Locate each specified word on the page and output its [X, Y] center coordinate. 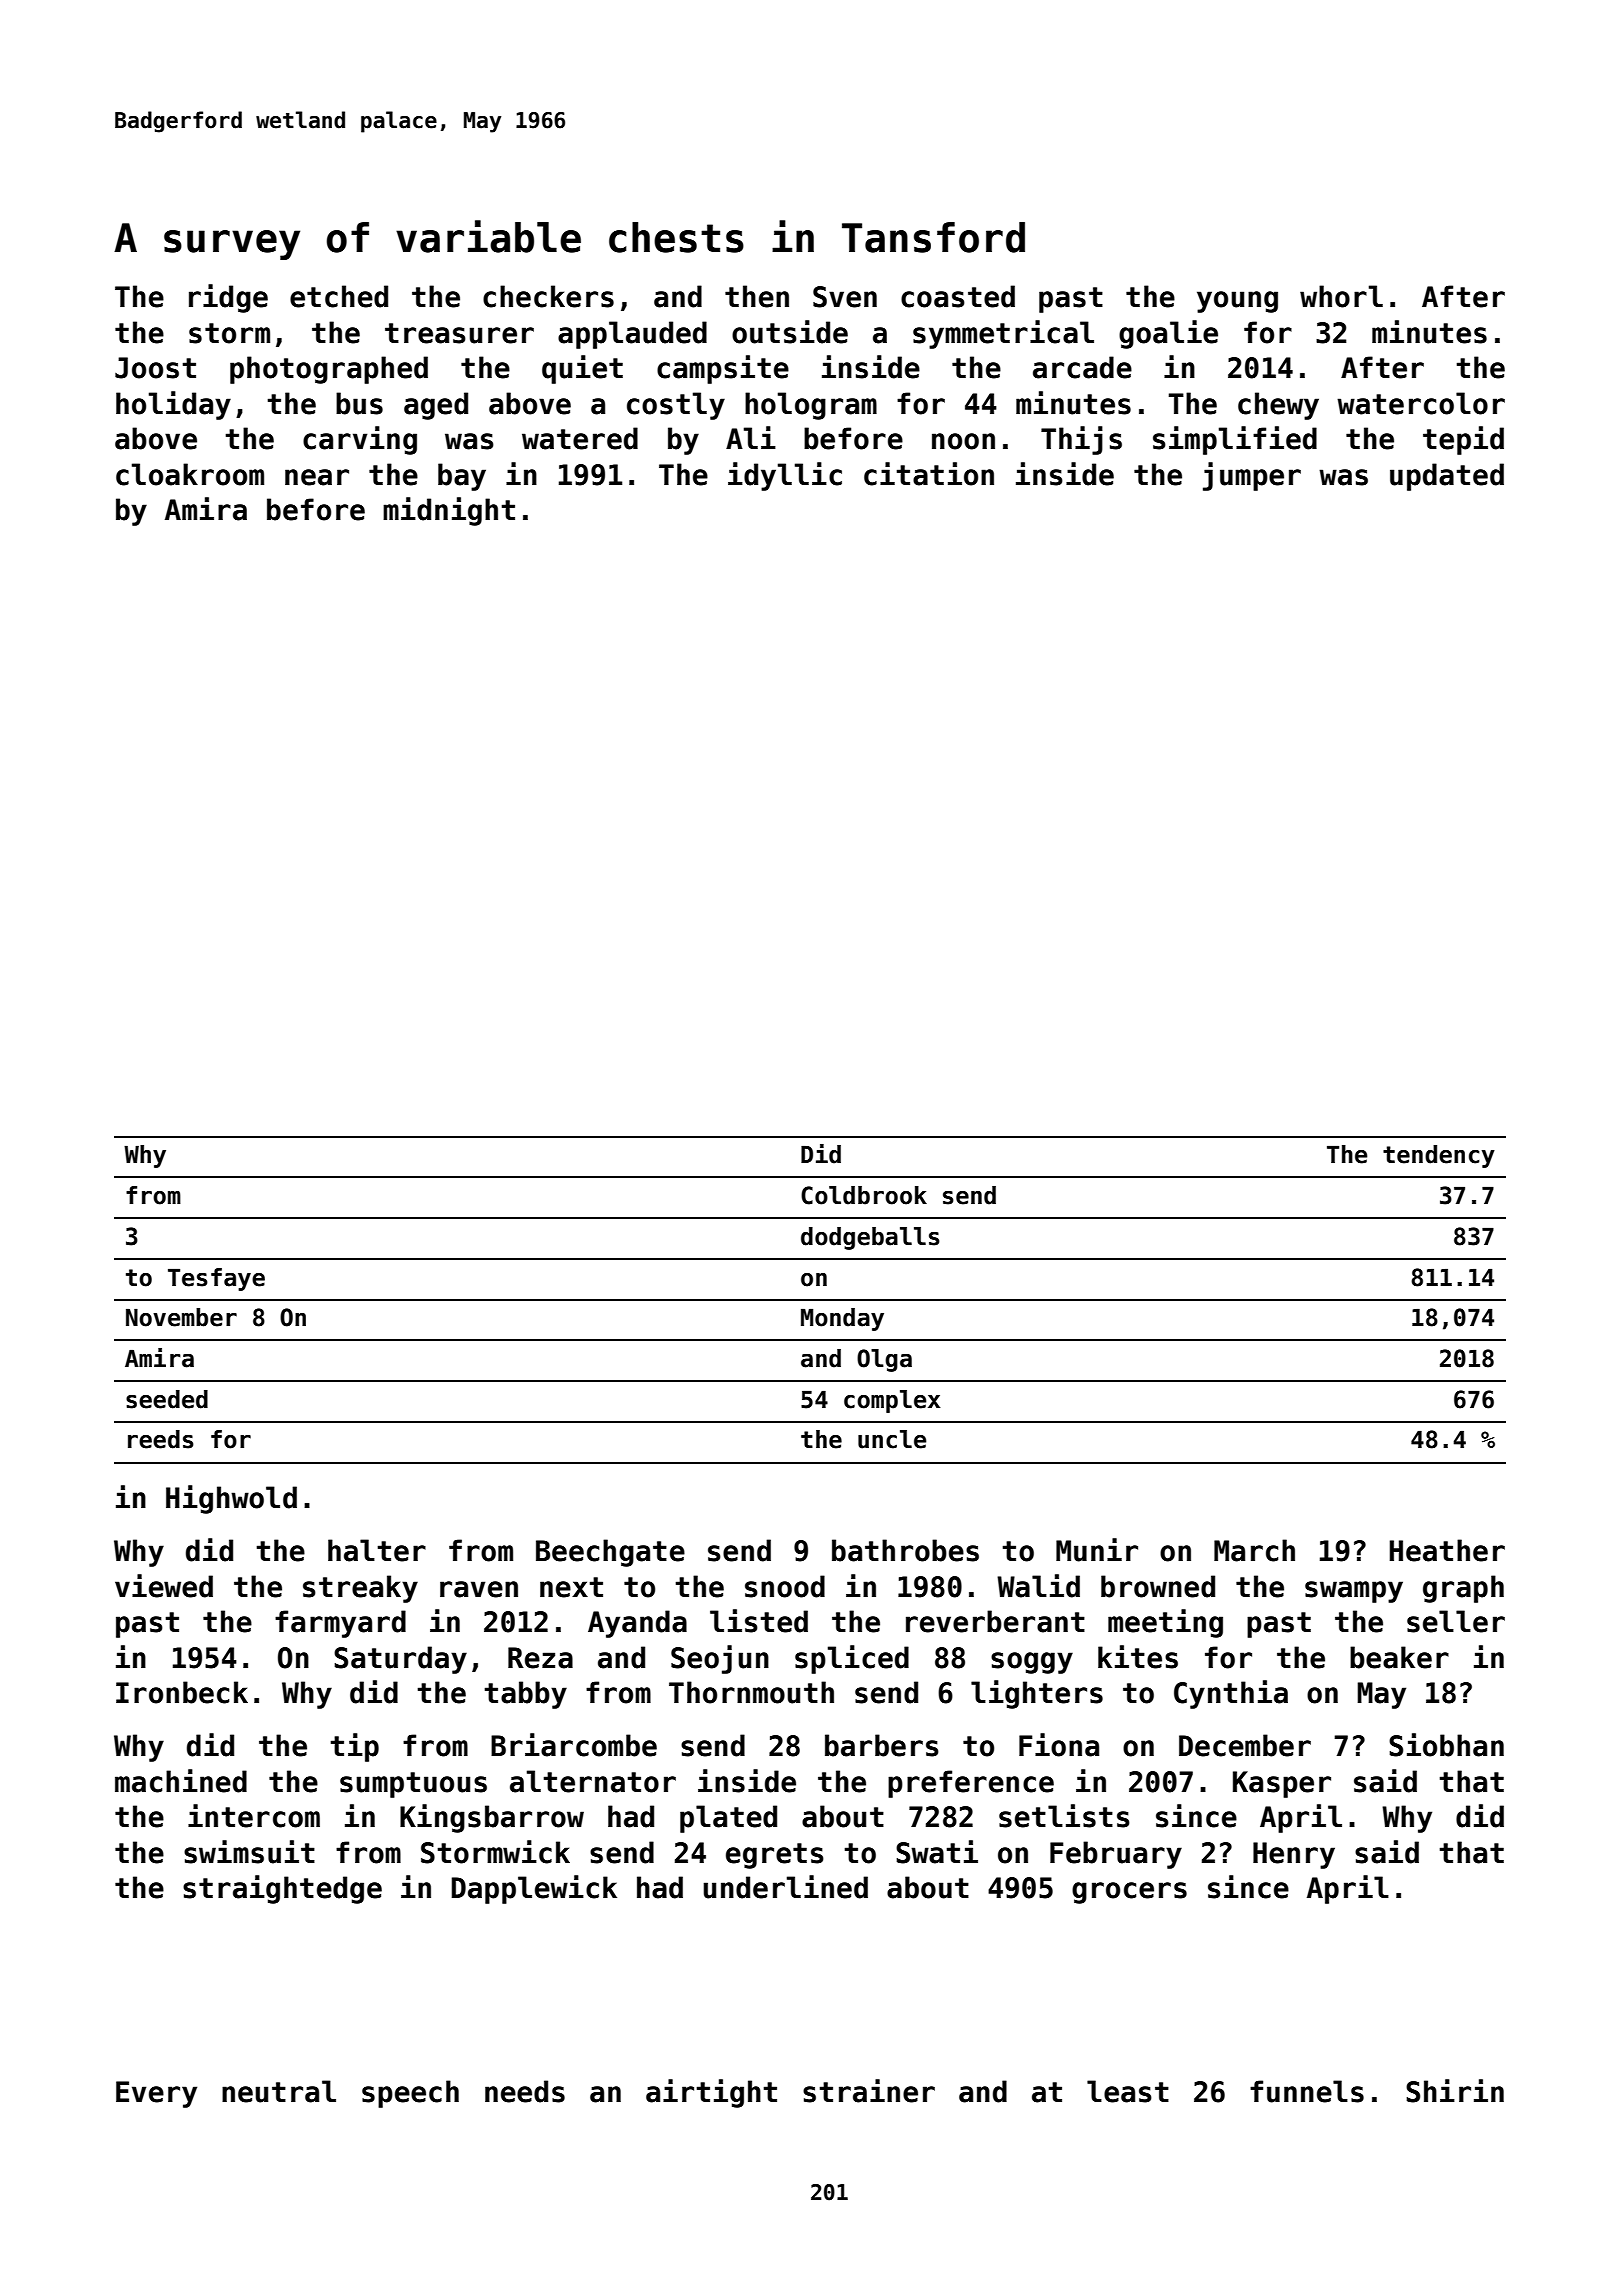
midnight [449, 511]
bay [462, 477]
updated [1447, 477]
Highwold [231, 1499]
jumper [1252, 476]
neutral [279, 2091]
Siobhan [1446, 1745]
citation [929, 474]
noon [963, 441]
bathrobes [905, 1550]
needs [525, 2091]
